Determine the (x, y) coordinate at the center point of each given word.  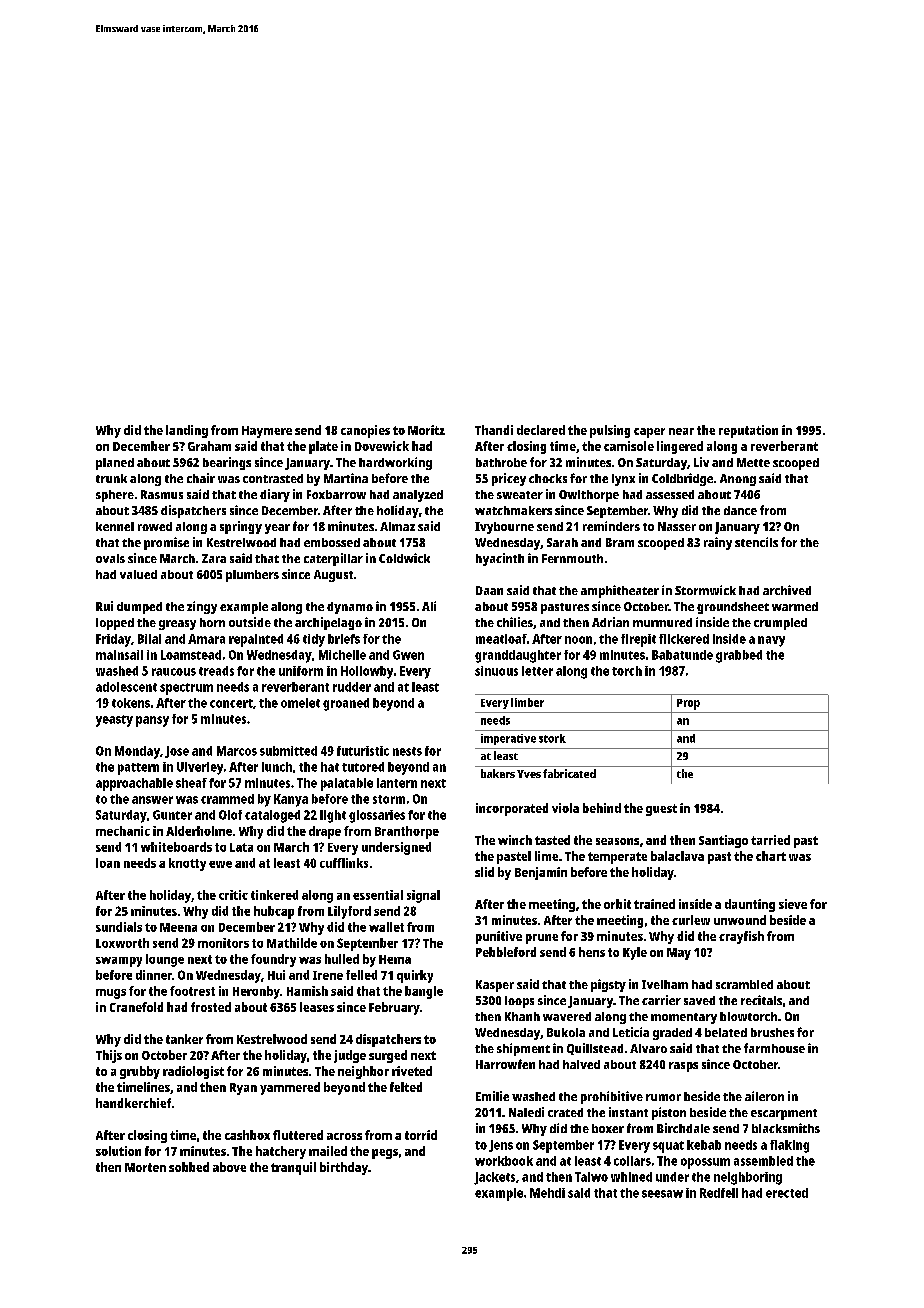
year (277, 529)
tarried (770, 840)
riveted (412, 1071)
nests (407, 751)
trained (654, 904)
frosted (211, 1007)
